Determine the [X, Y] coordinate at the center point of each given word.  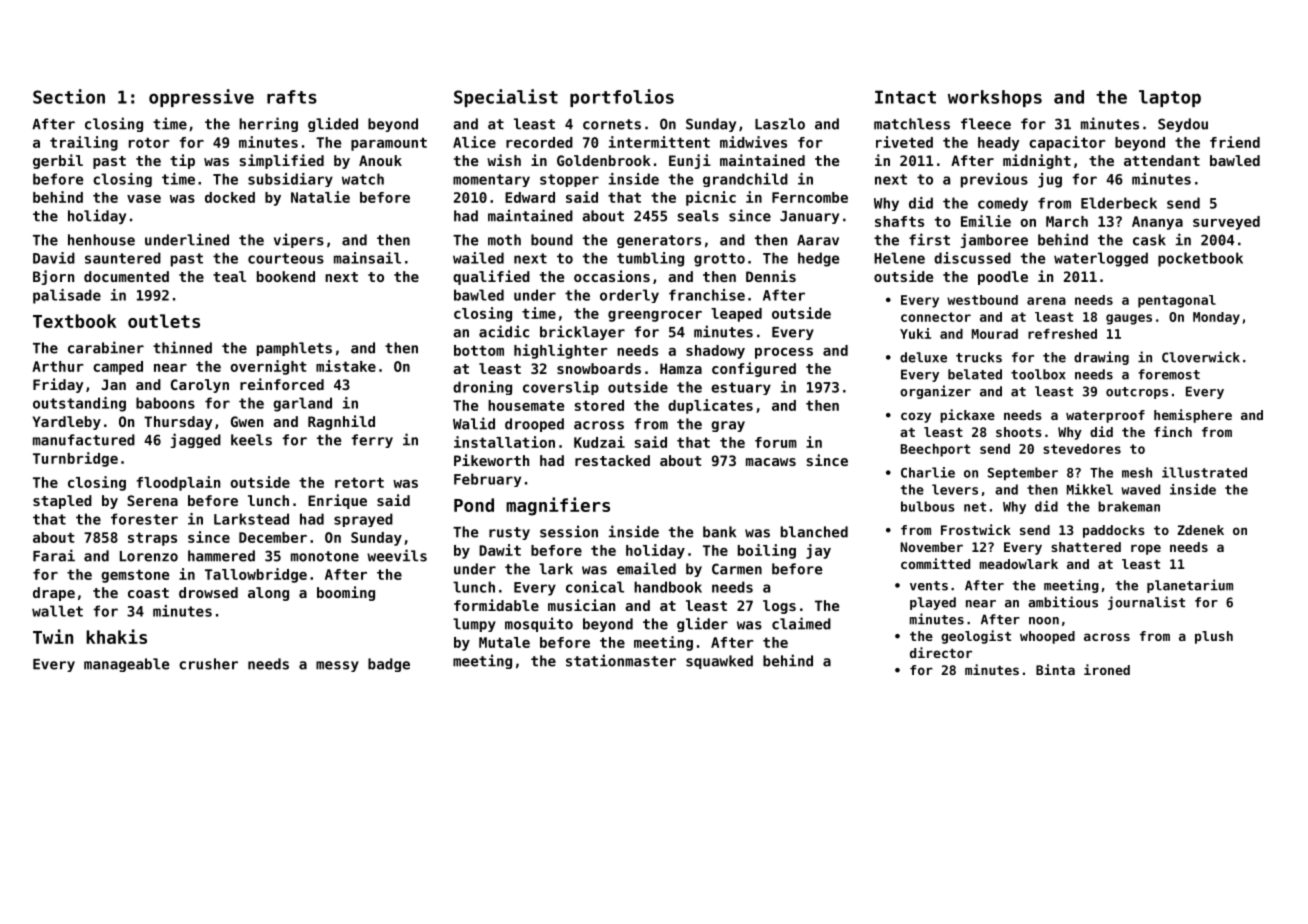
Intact [905, 97]
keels [251, 440]
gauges [1129, 319]
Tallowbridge [256, 575]
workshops [995, 98]
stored [599, 405]
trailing [84, 143]
